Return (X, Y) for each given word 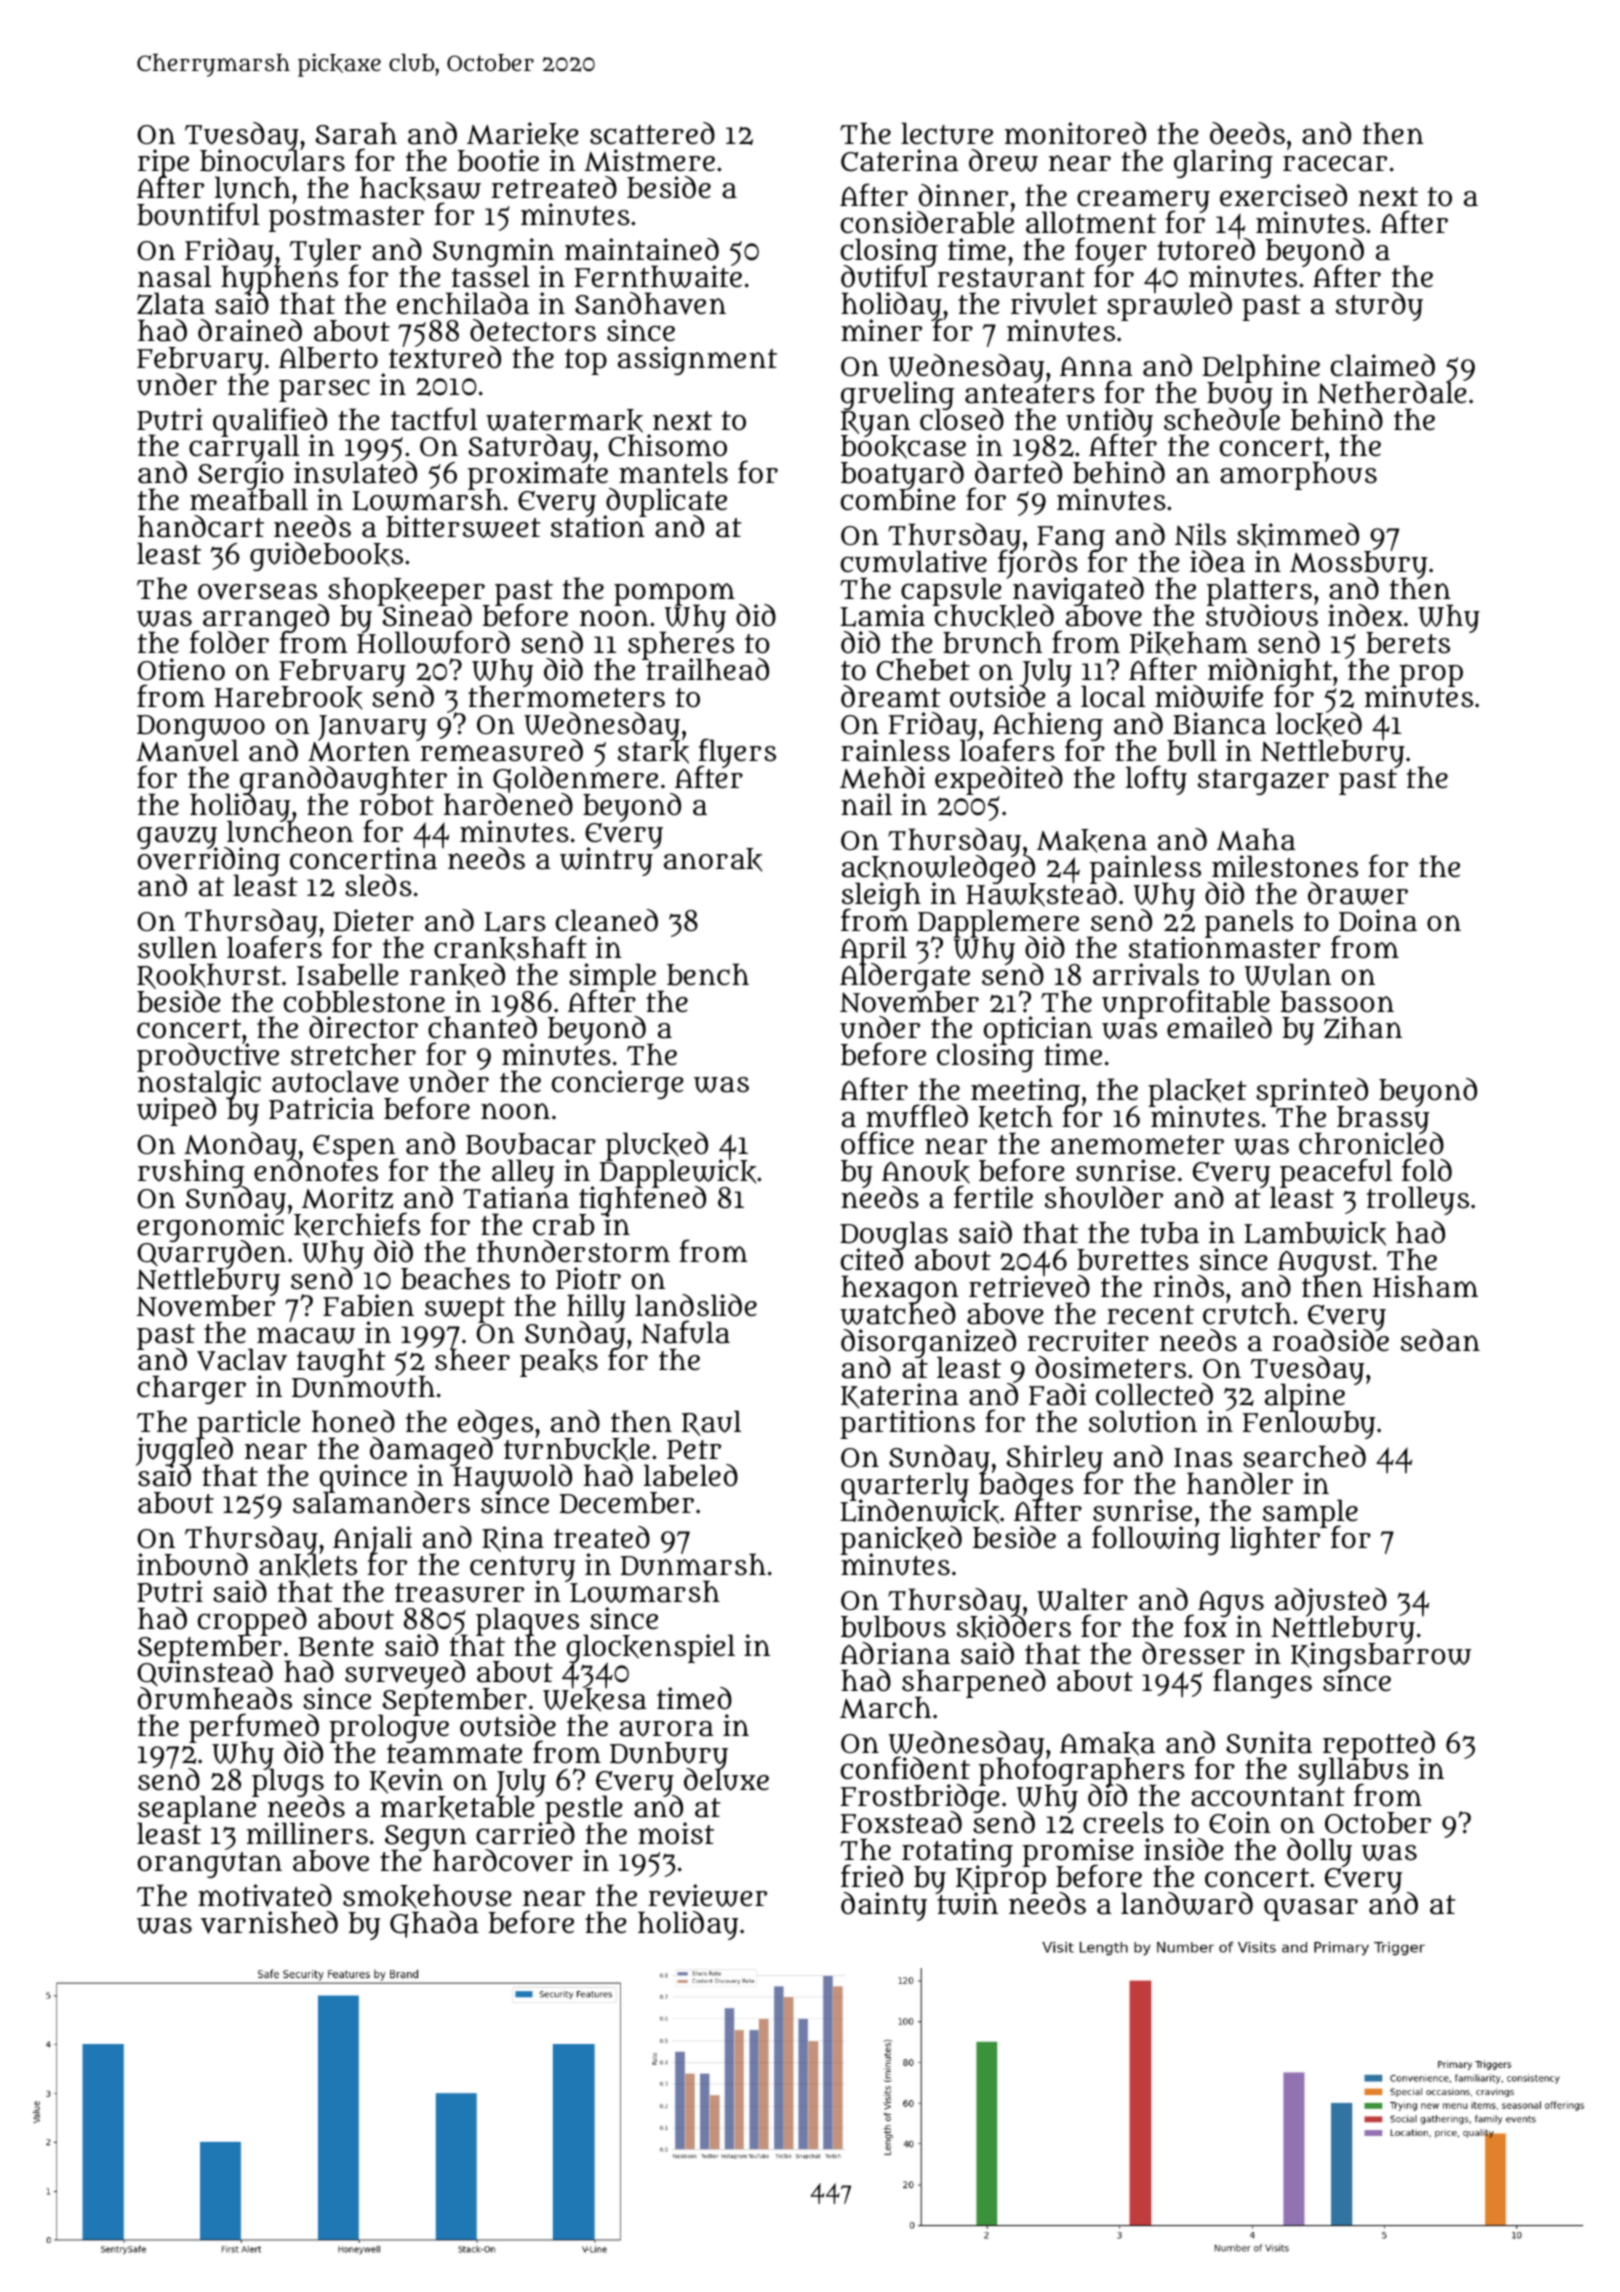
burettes (1133, 1260)
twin (967, 1904)
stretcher (353, 1054)
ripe (163, 163)
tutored (1206, 250)
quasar (1311, 1910)
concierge (618, 1084)
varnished (269, 1922)
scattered (652, 133)
